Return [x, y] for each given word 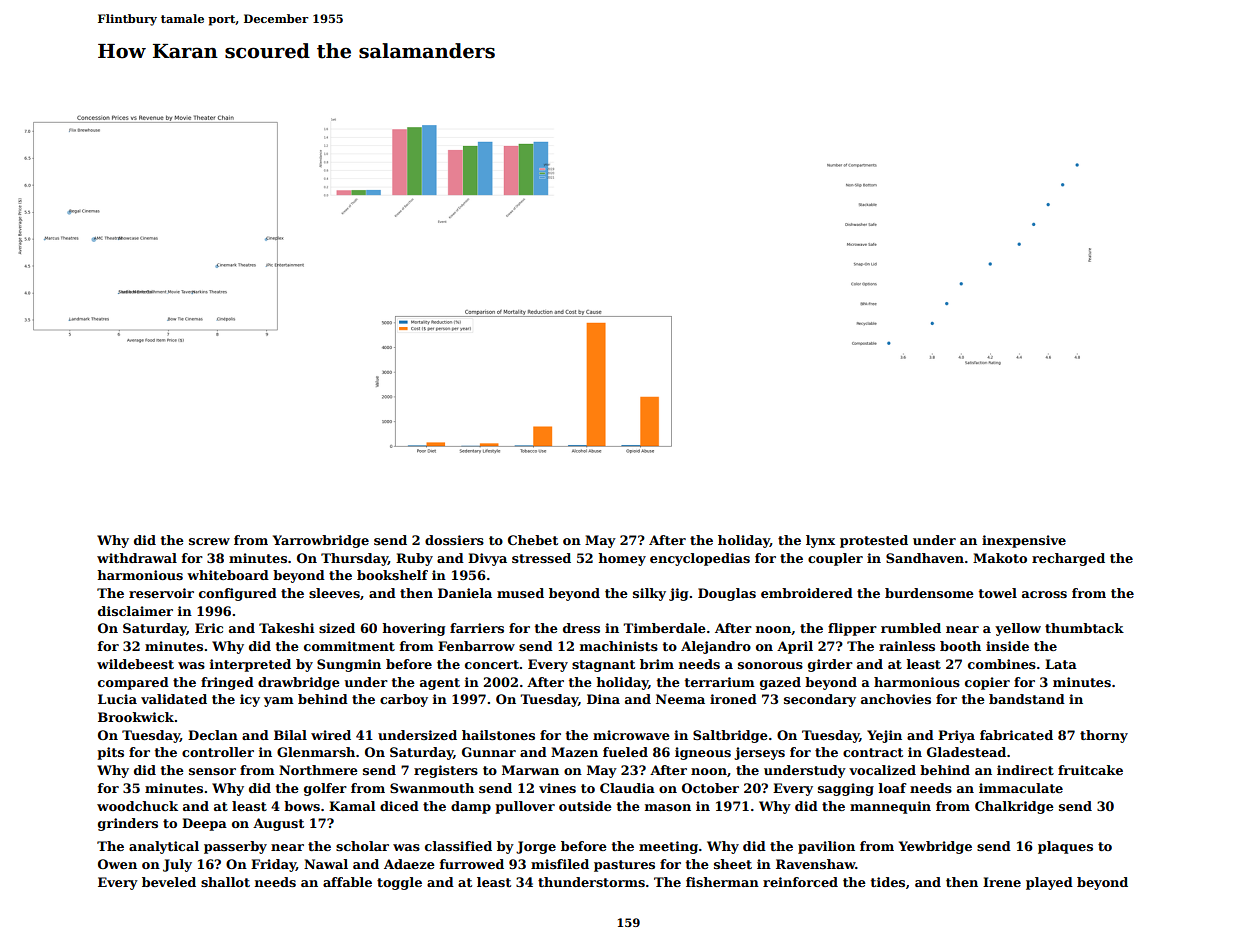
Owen [117, 864]
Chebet [533, 540]
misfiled [560, 864]
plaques [1065, 847]
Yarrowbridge [321, 541]
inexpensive [1024, 541]
